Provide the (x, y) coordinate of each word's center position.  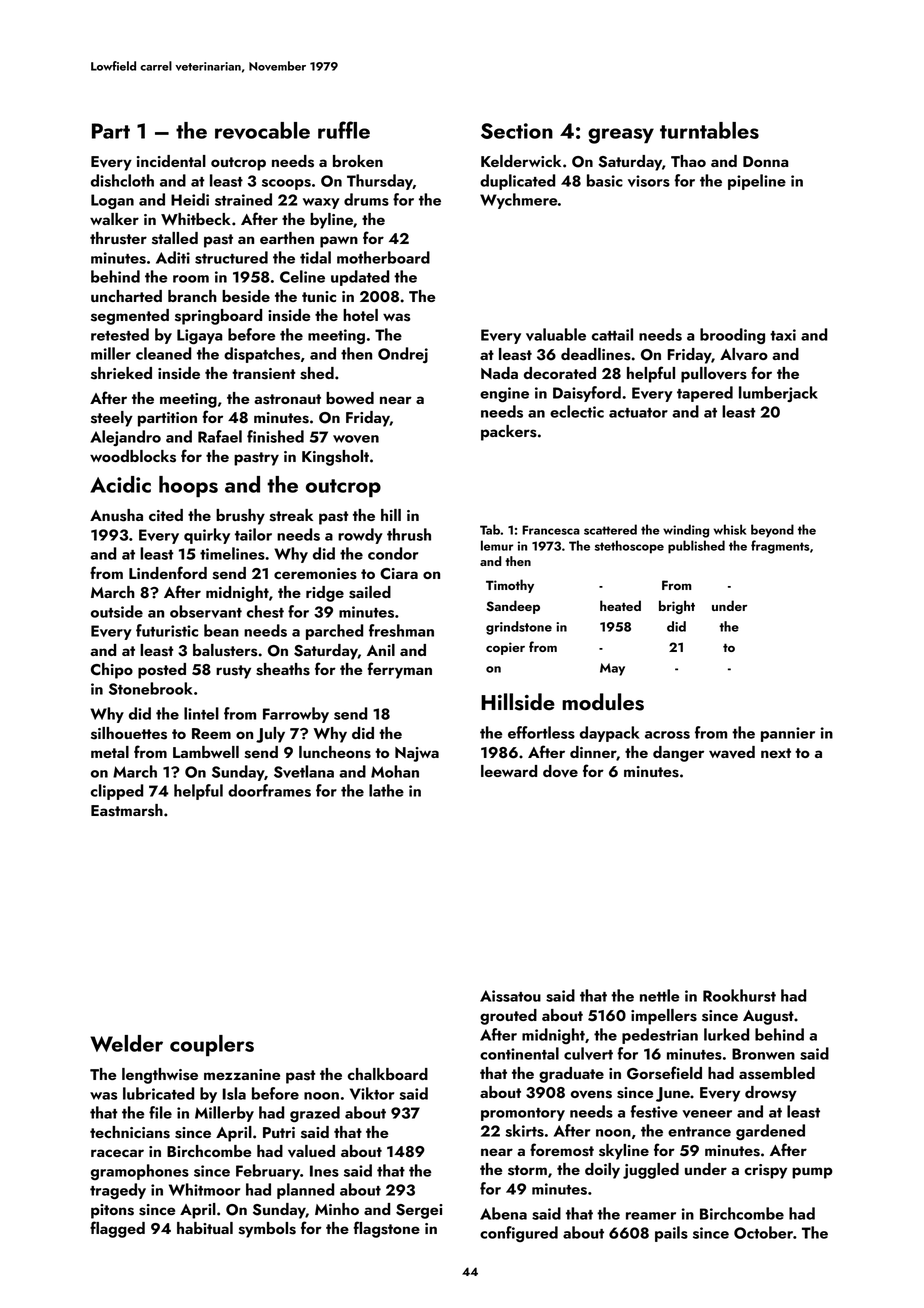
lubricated (158, 1093)
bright (677, 607)
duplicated (517, 182)
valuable (556, 334)
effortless (541, 732)
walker (114, 219)
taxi (783, 335)
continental (519, 1053)
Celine (302, 276)
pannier (788, 734)
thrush (409, 534)
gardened (770, 1132)
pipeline (757, 182)
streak (291, 515)
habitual (205, 1228)
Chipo (112, 671)
